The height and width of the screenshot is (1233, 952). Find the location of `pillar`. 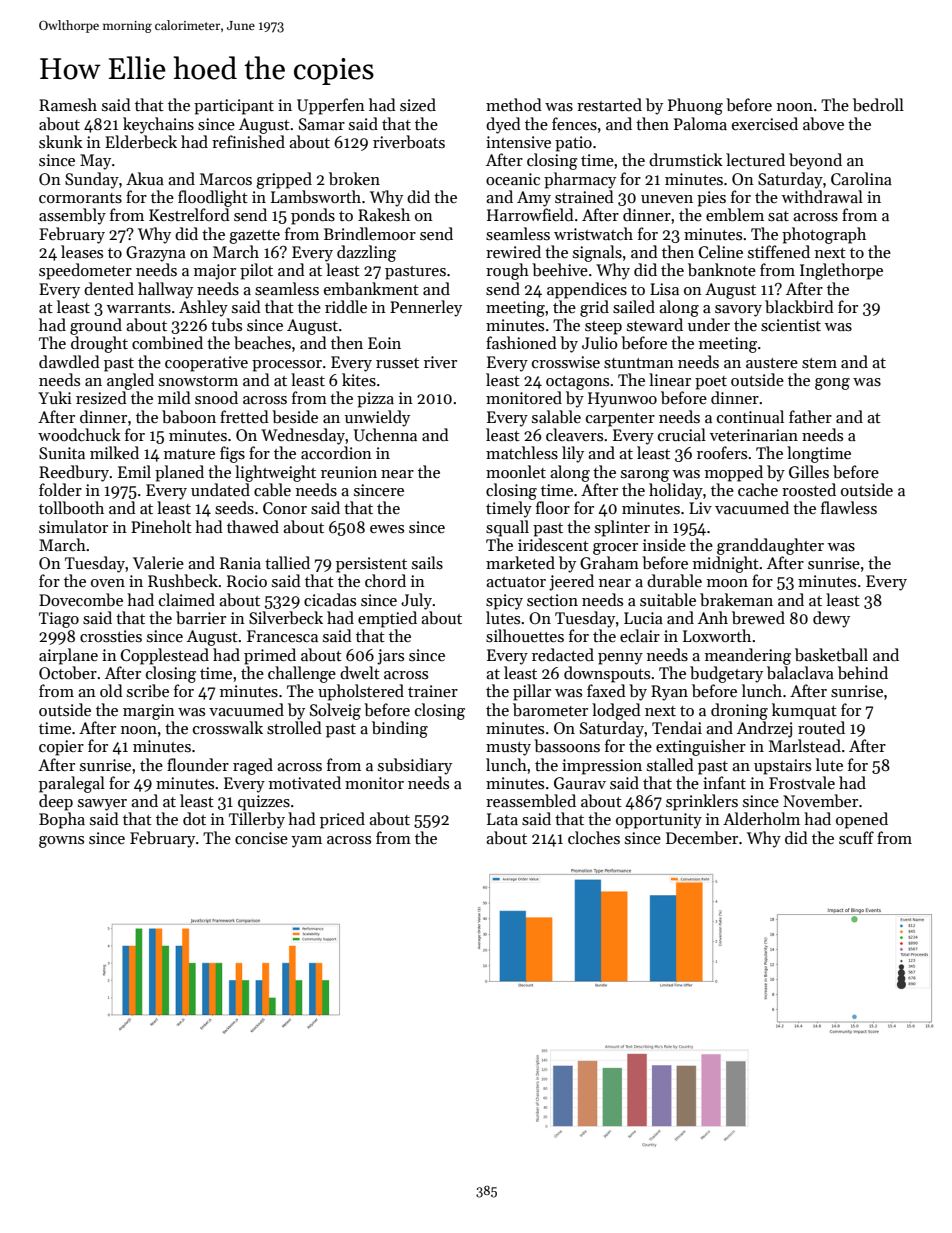

pillar is located at coordinates (532, 692).
